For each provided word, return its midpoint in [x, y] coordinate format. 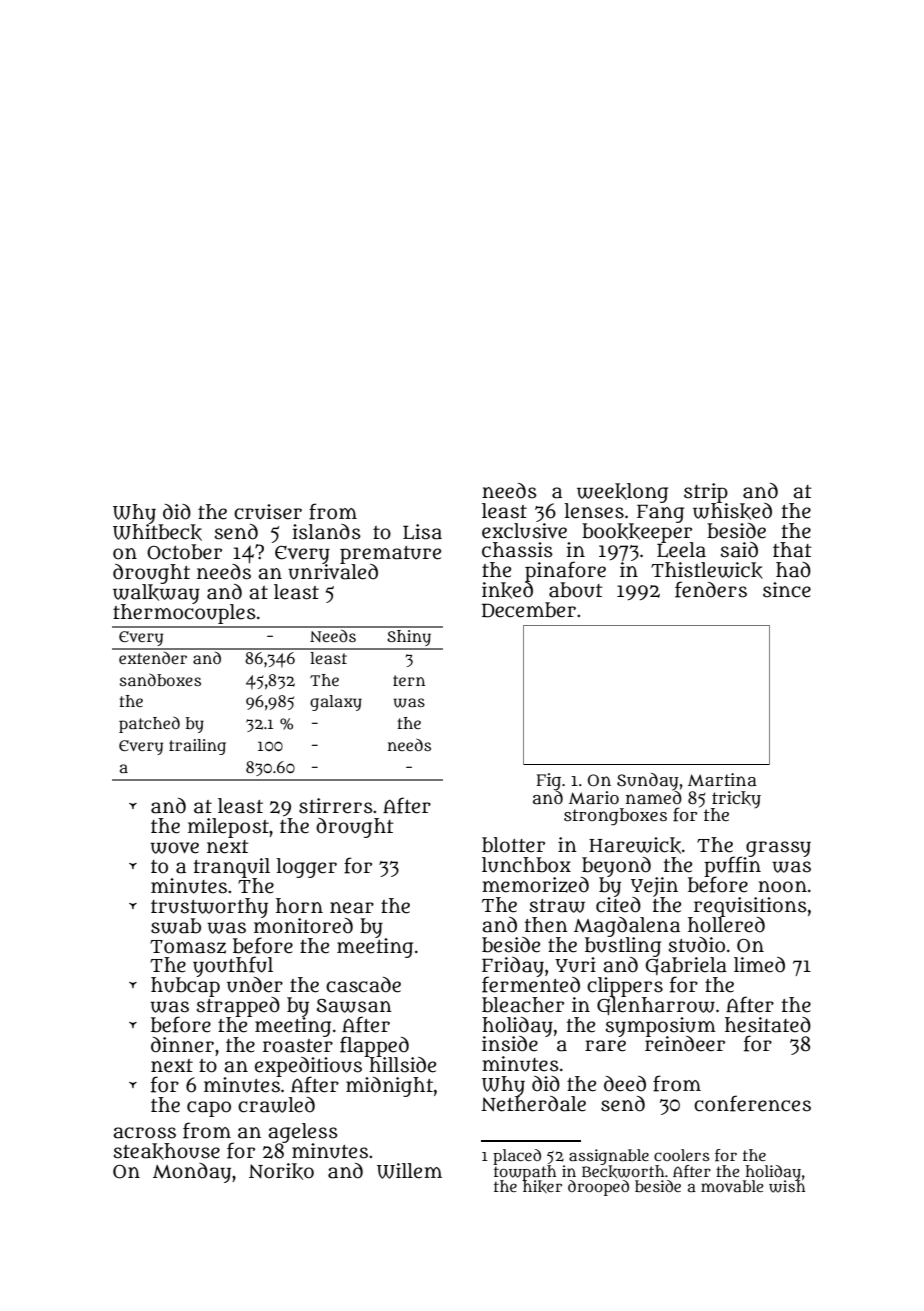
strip [706, 492]
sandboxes [160, 679]
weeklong [622, 493]
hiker [542, 1186]
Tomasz [188, 947]
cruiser [268, 512]
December [529, 610]
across [144, 1133]
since [787, 590]
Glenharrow [656, 1006]
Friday [513, 967]
